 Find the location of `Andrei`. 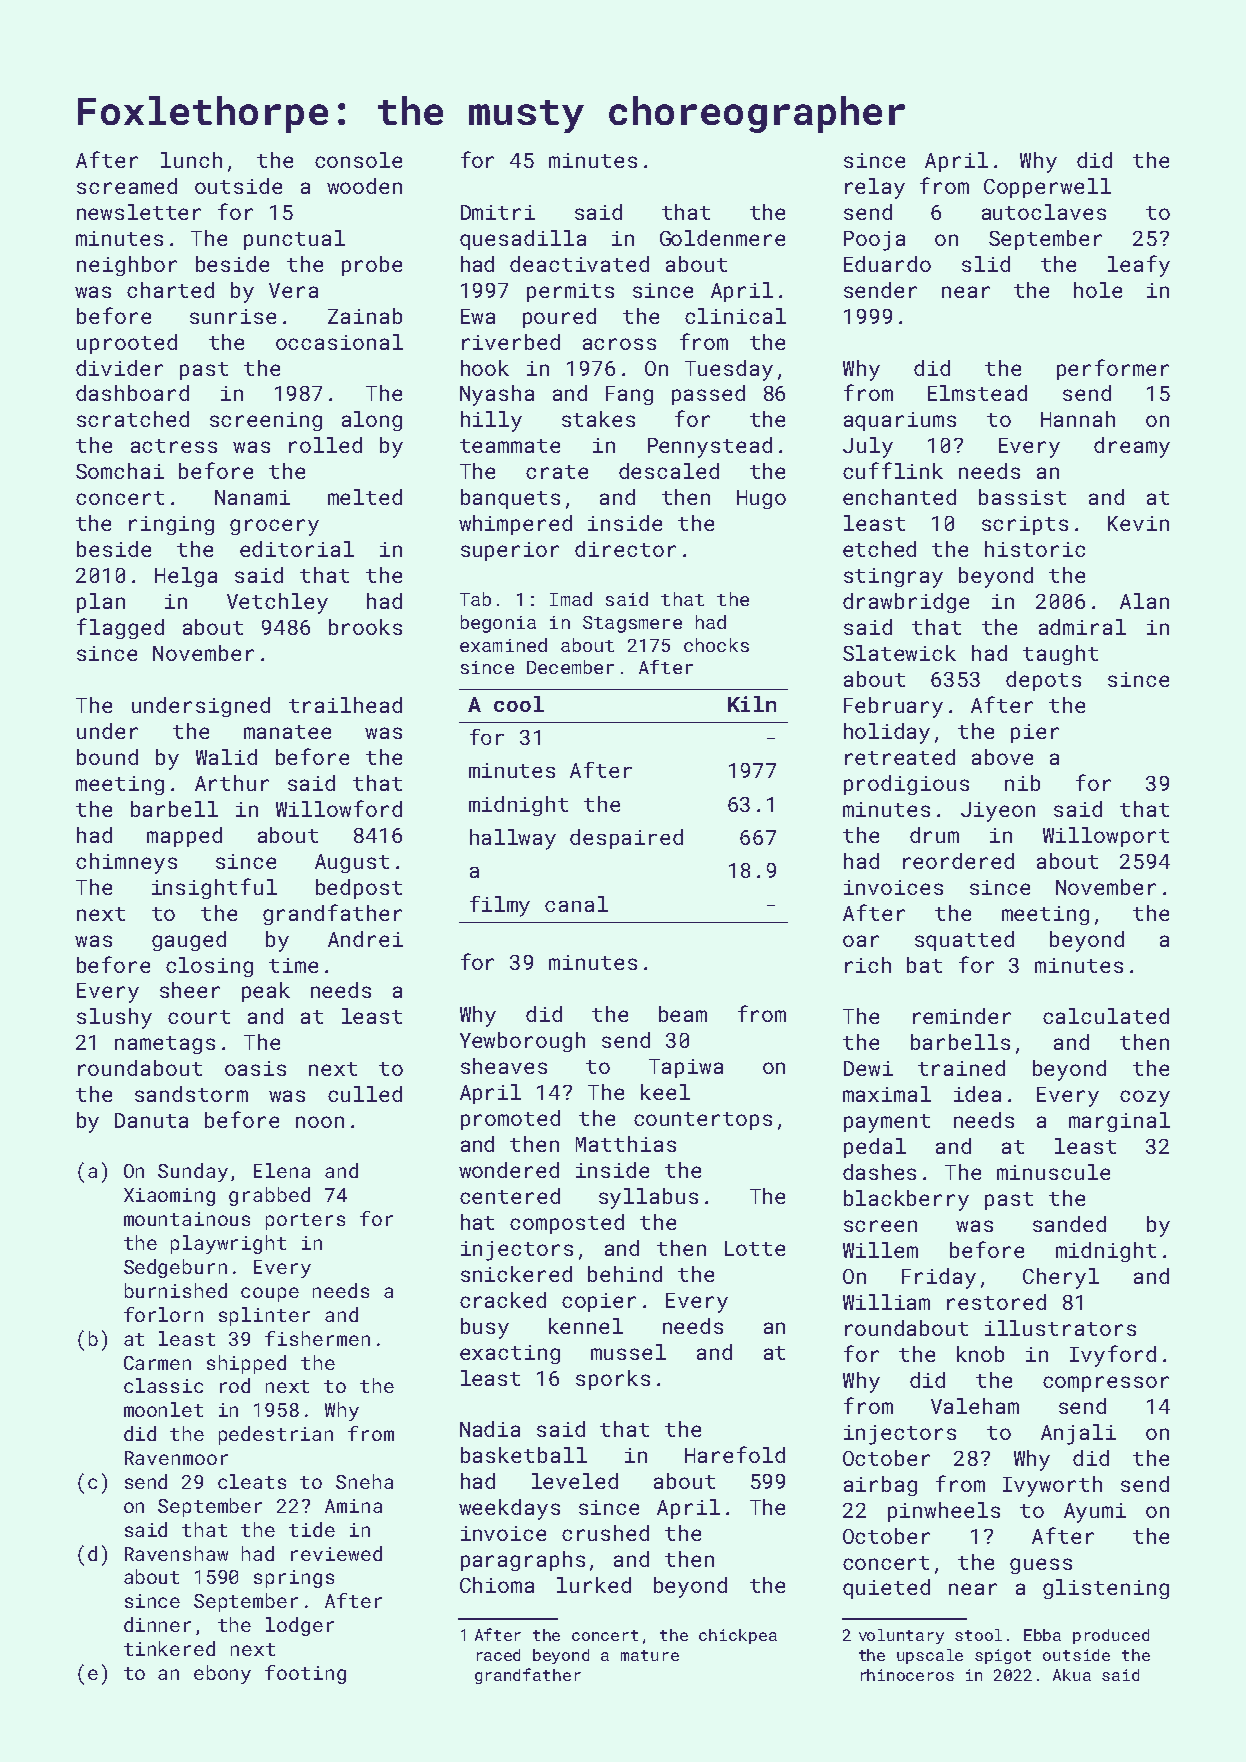

Andrei is located at coordinates (365, 939).
